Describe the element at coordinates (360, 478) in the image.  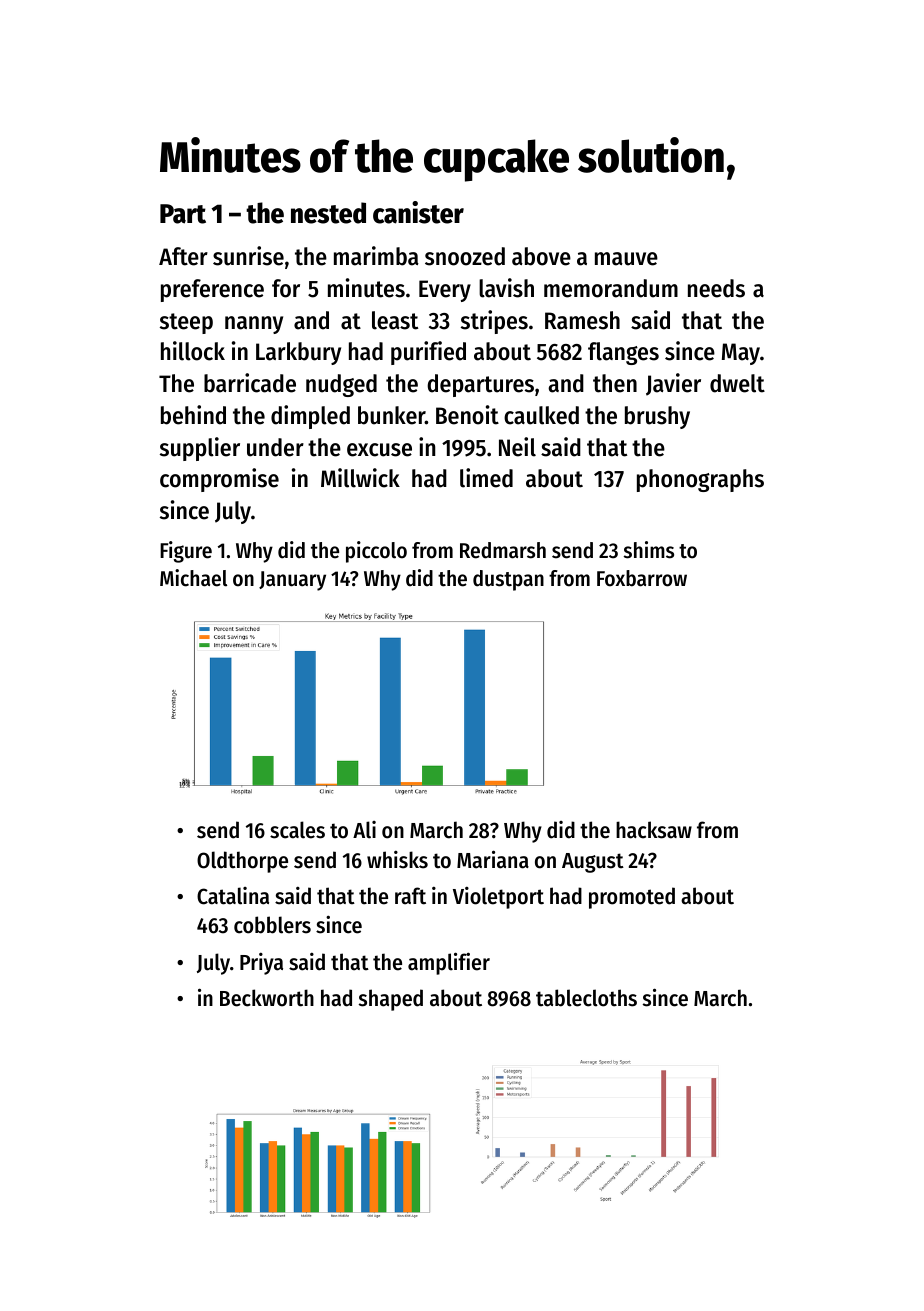
I see `Millwick` at that location.
